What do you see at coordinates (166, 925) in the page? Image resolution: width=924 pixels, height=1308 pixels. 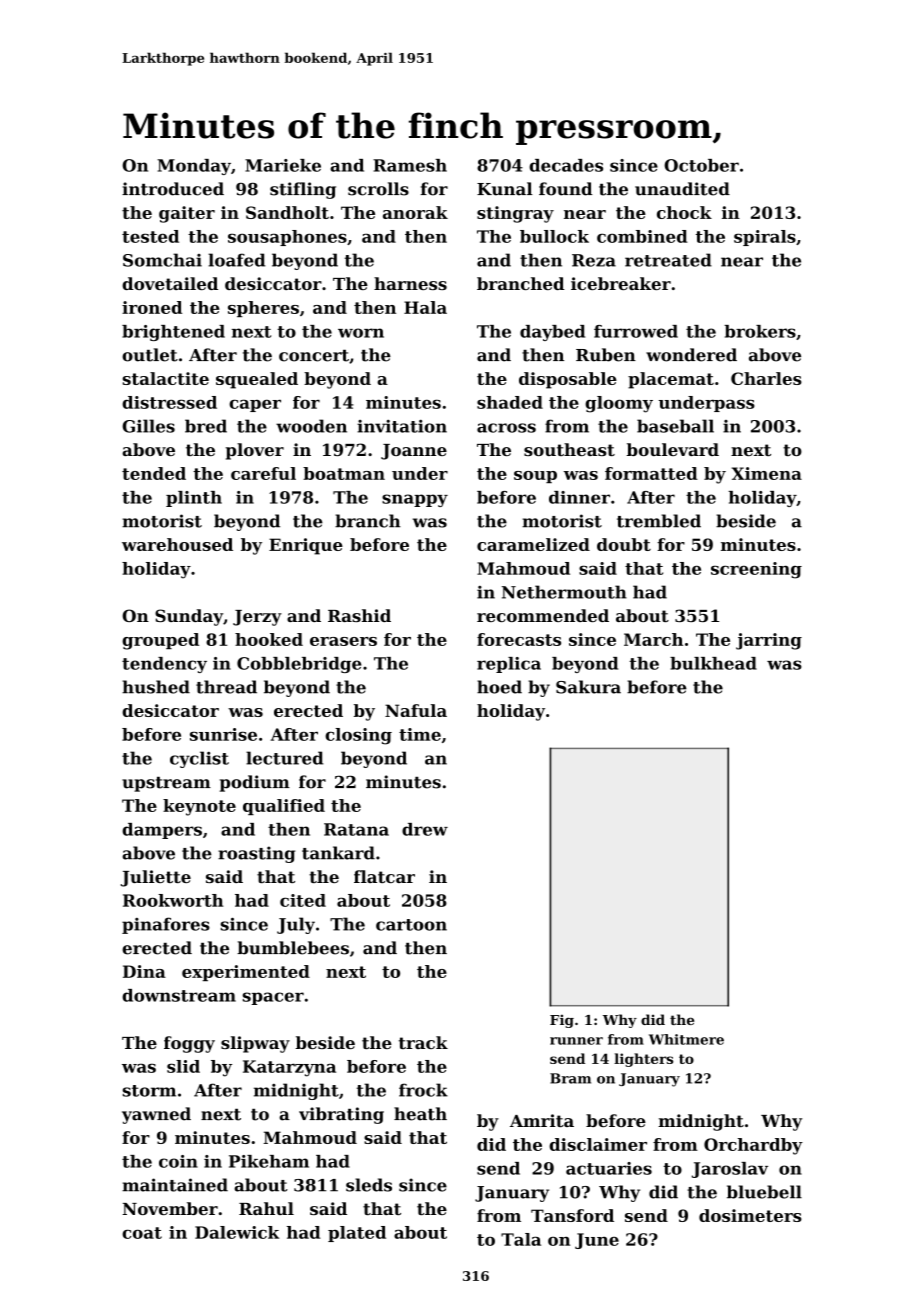 I see `pinafores` at bounding box center [166, 925].
